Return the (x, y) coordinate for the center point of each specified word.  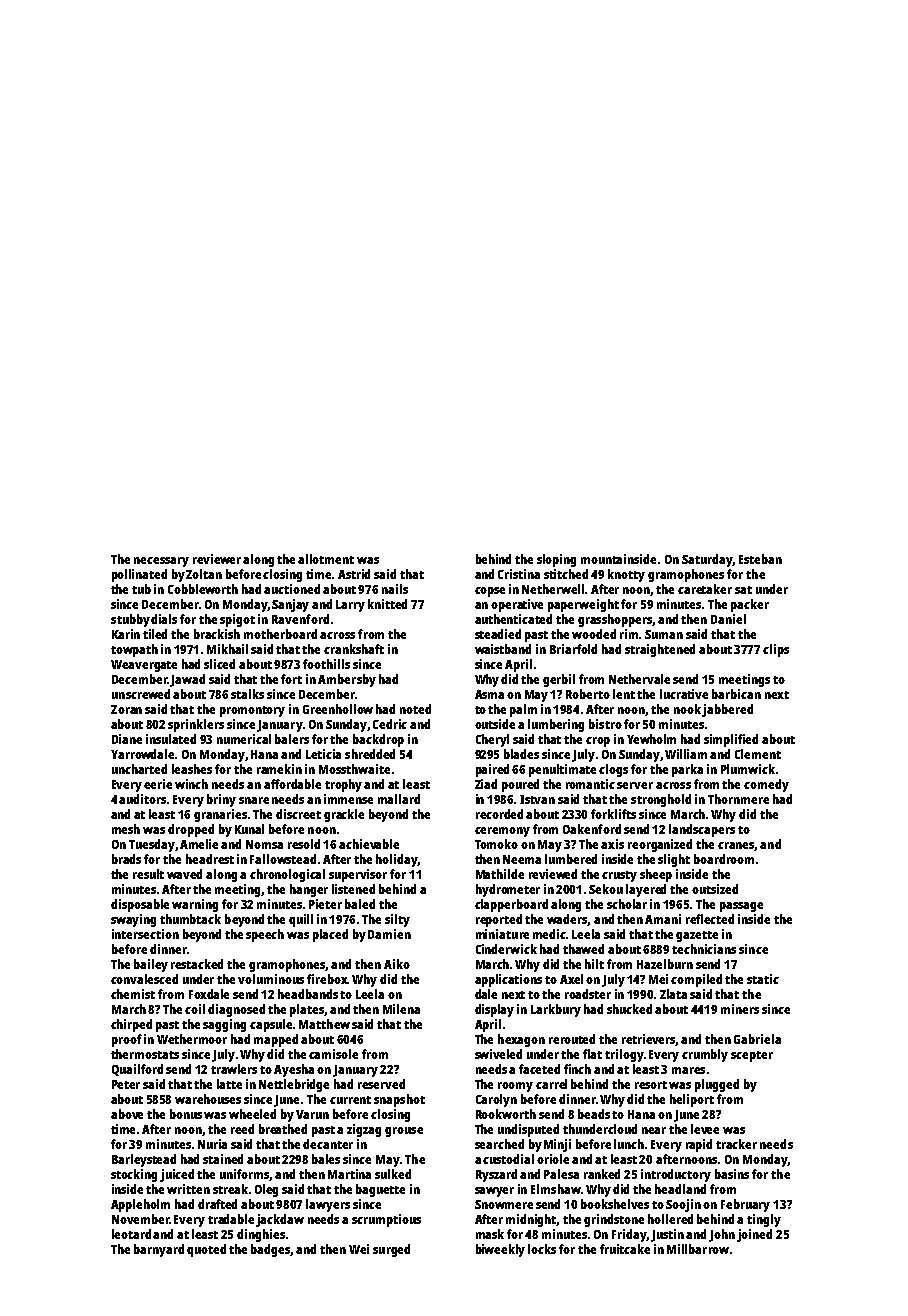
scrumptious (386, 1220)
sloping (556, 560)
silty (397, 920)
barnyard (159, 1250)
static (763, 979)
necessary (161, 562)
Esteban (760, 559)
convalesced (144, 979)
